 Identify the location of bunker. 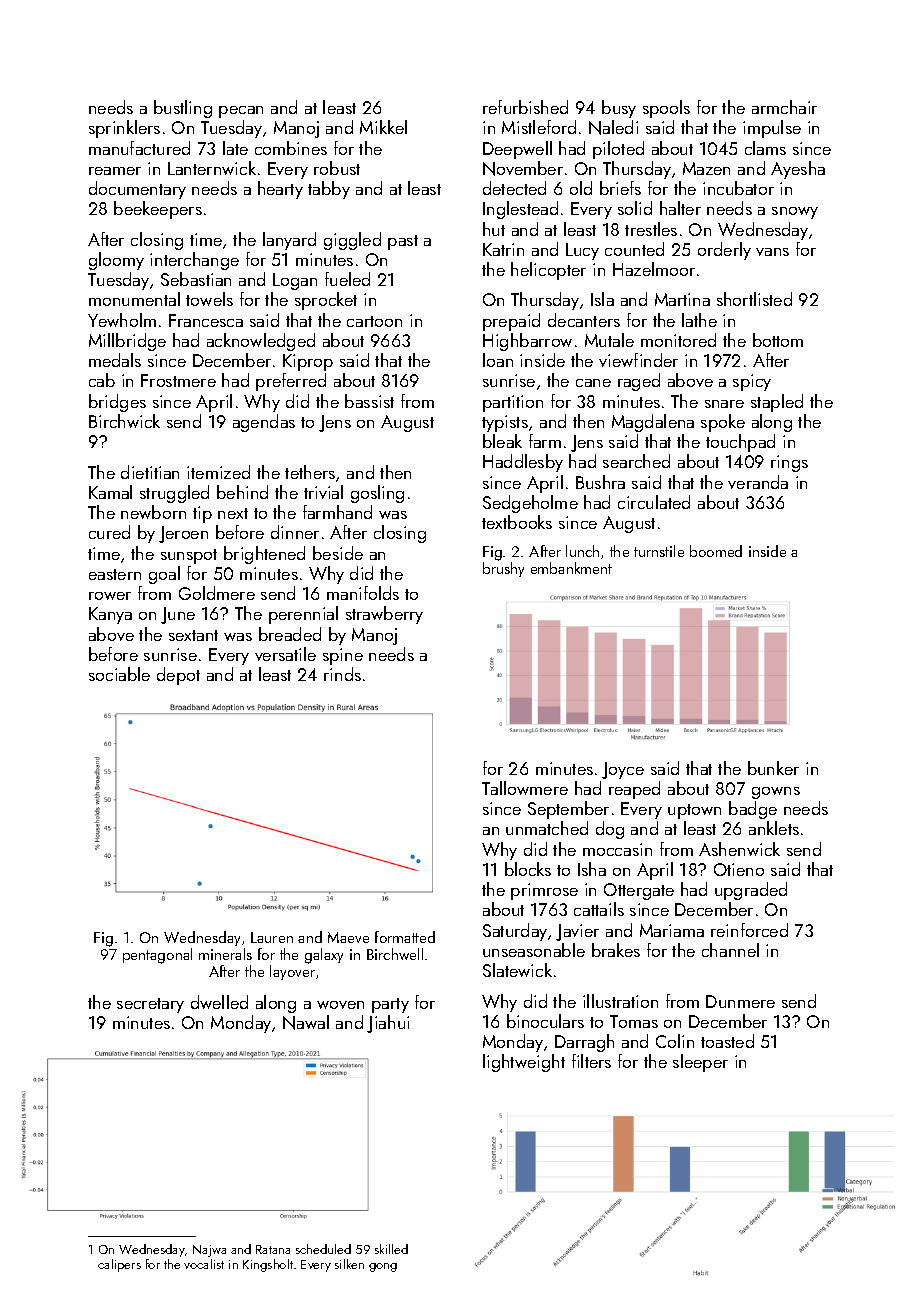
(773, 768).
